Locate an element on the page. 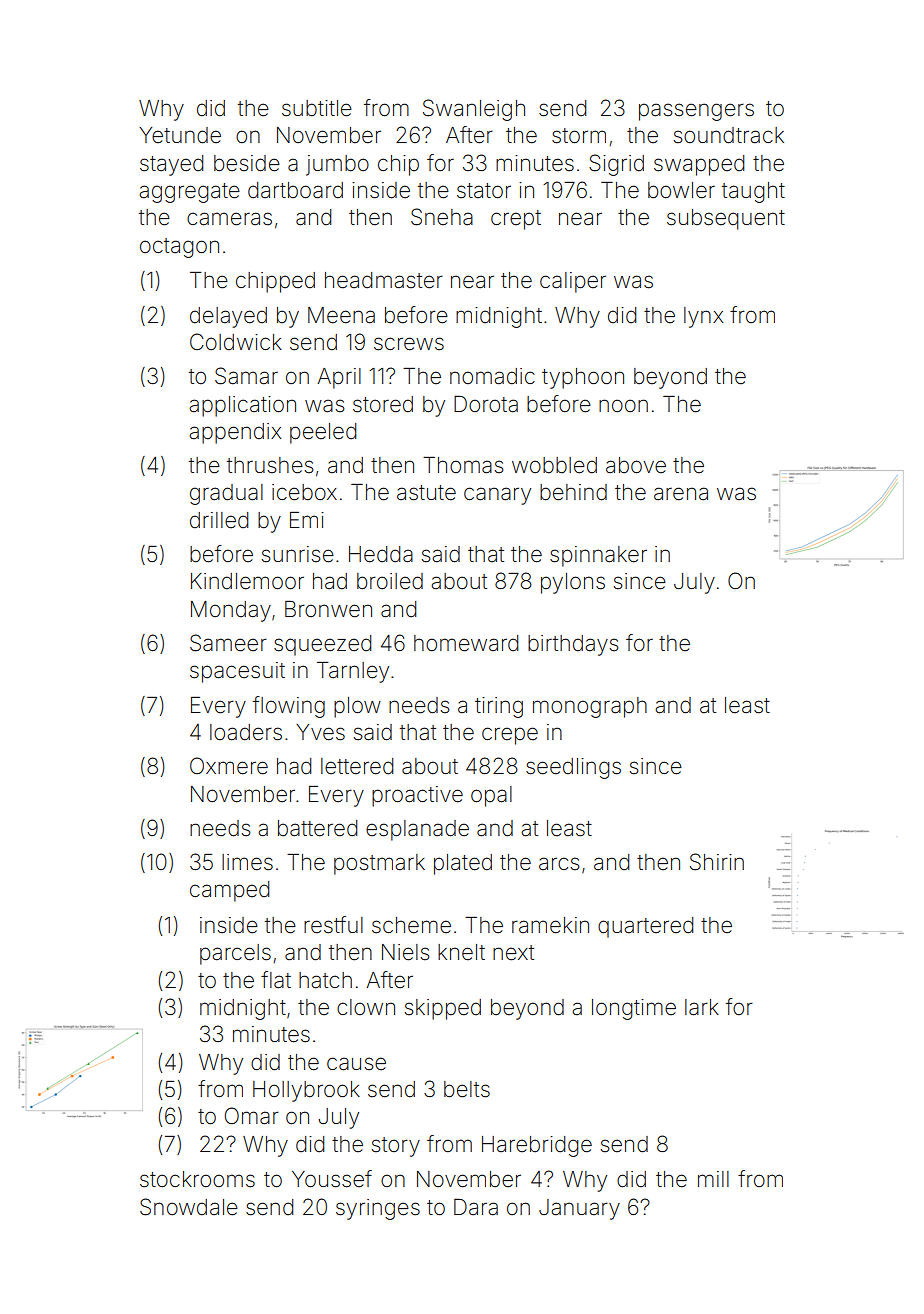 The width and height of the page is (924, 1314). Hollybrook is located at coordinates (306, 1091).
